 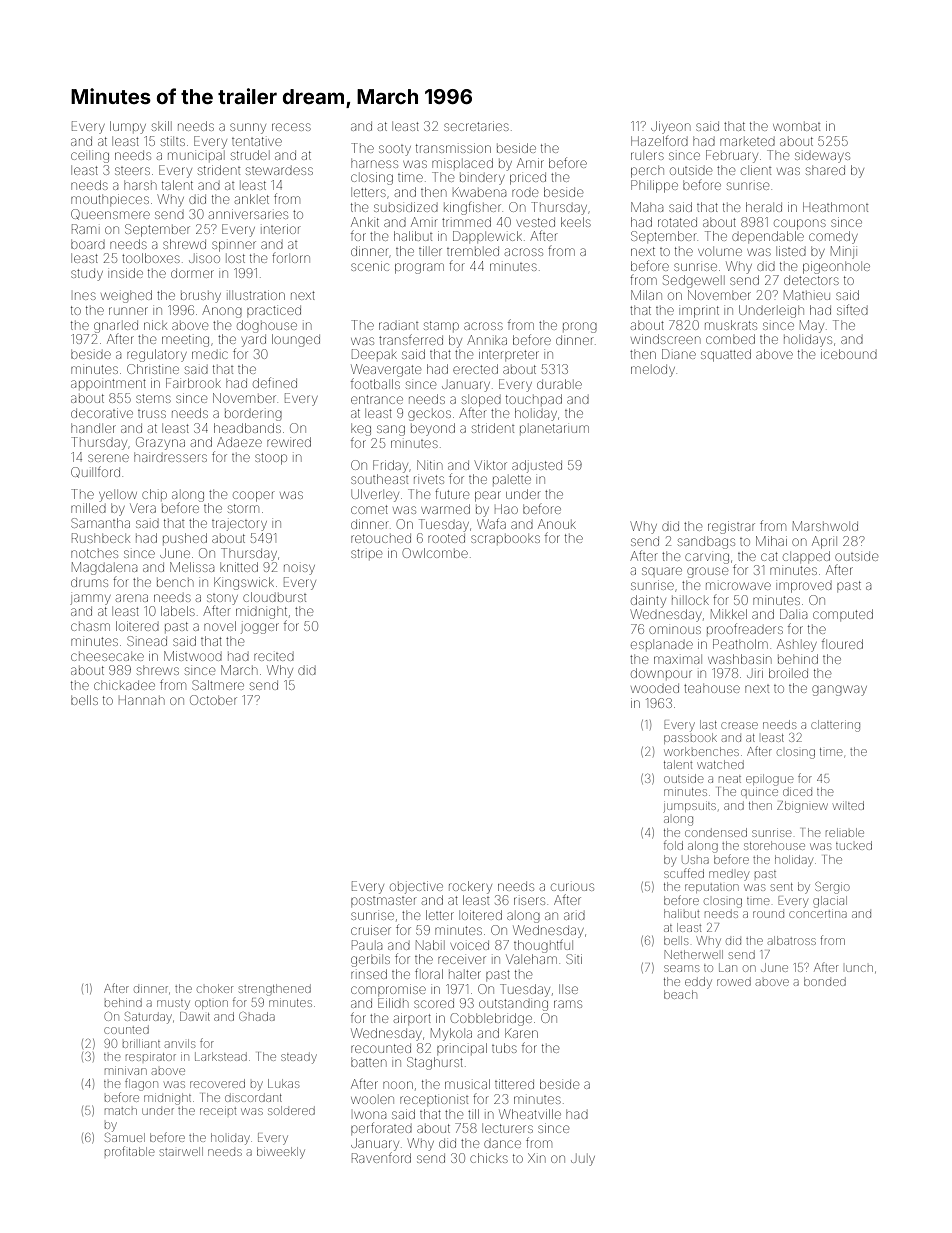 What do you see at coordinates (796, 127) in the screenshot?
I see `wombat` at bounding box center [796, 127].
